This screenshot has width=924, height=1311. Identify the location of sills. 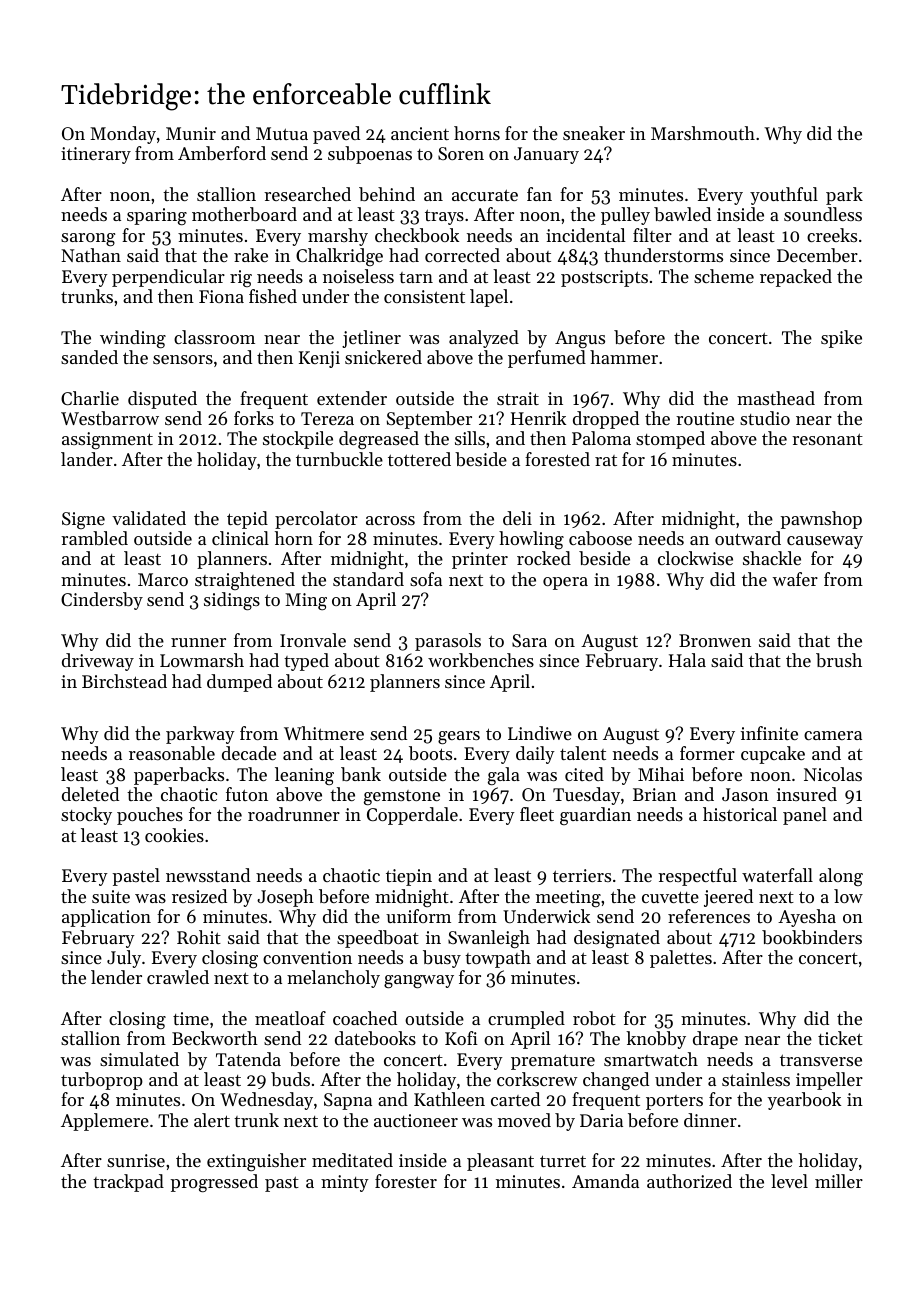
(470, 438).
